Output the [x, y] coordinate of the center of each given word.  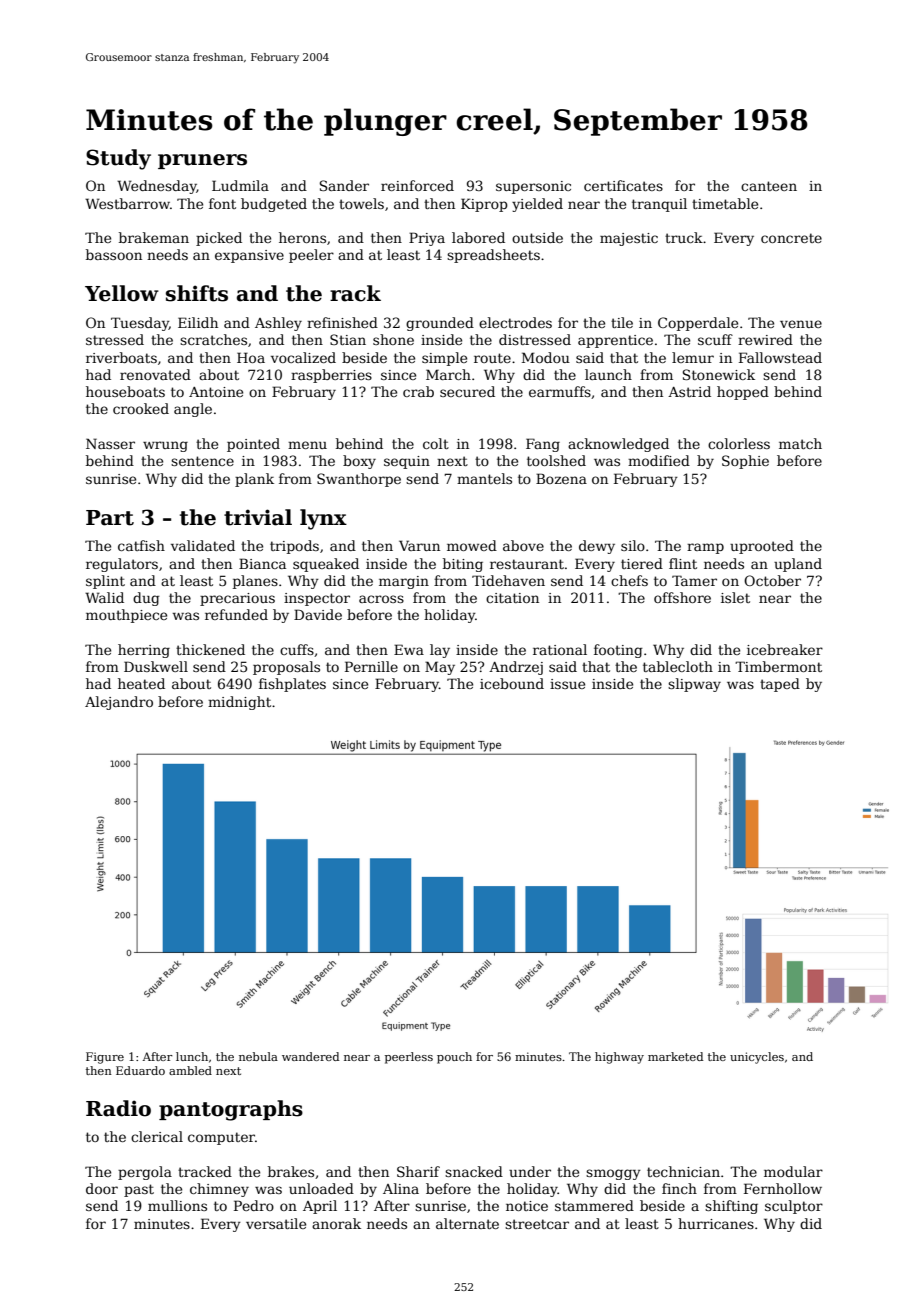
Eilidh [198, 322]
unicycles [757, 1058]
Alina [401, 1188]
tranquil [659, 205]
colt [436, 443]
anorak [336, 1223]
